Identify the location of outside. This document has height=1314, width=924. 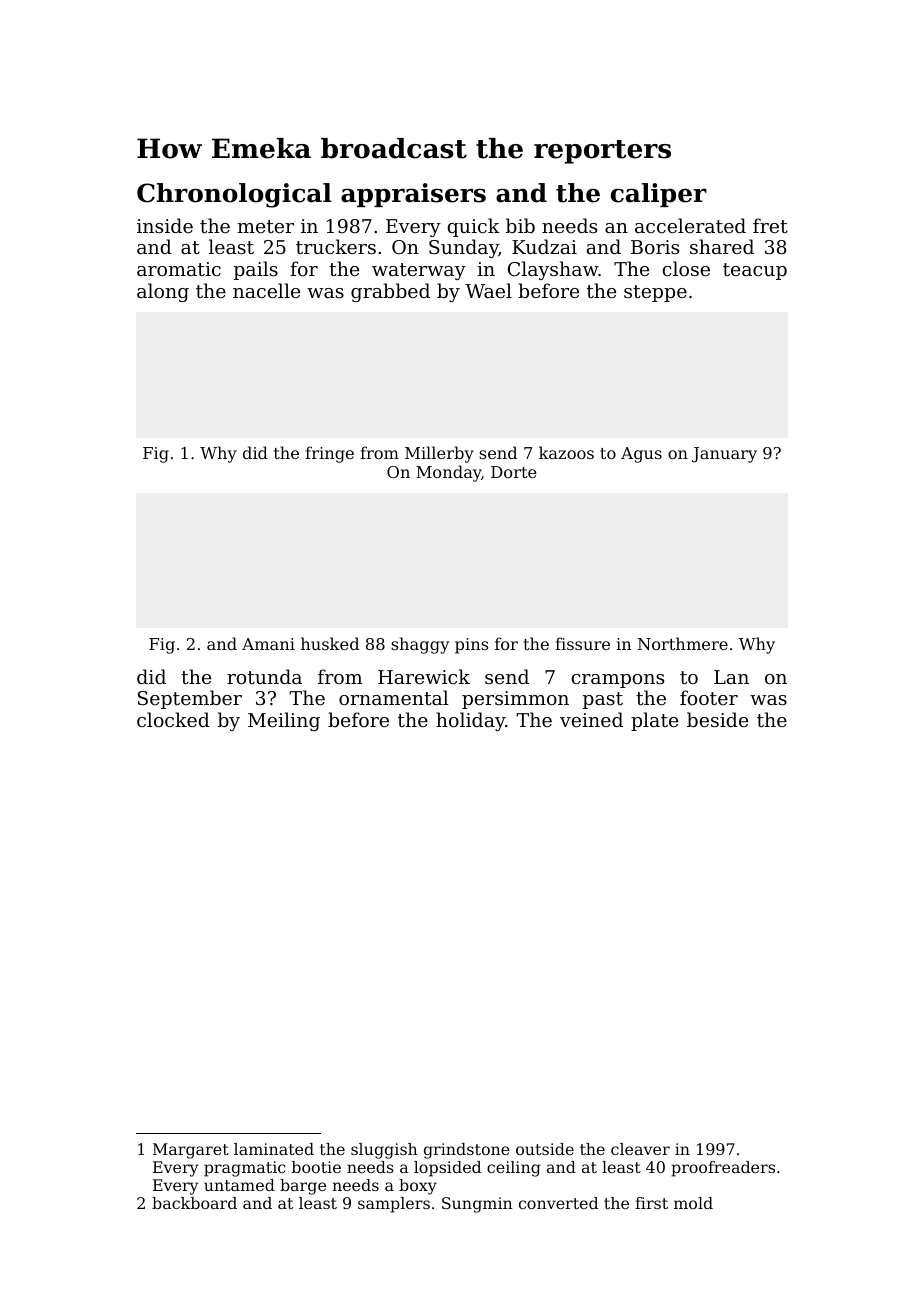
(545, 1149).
